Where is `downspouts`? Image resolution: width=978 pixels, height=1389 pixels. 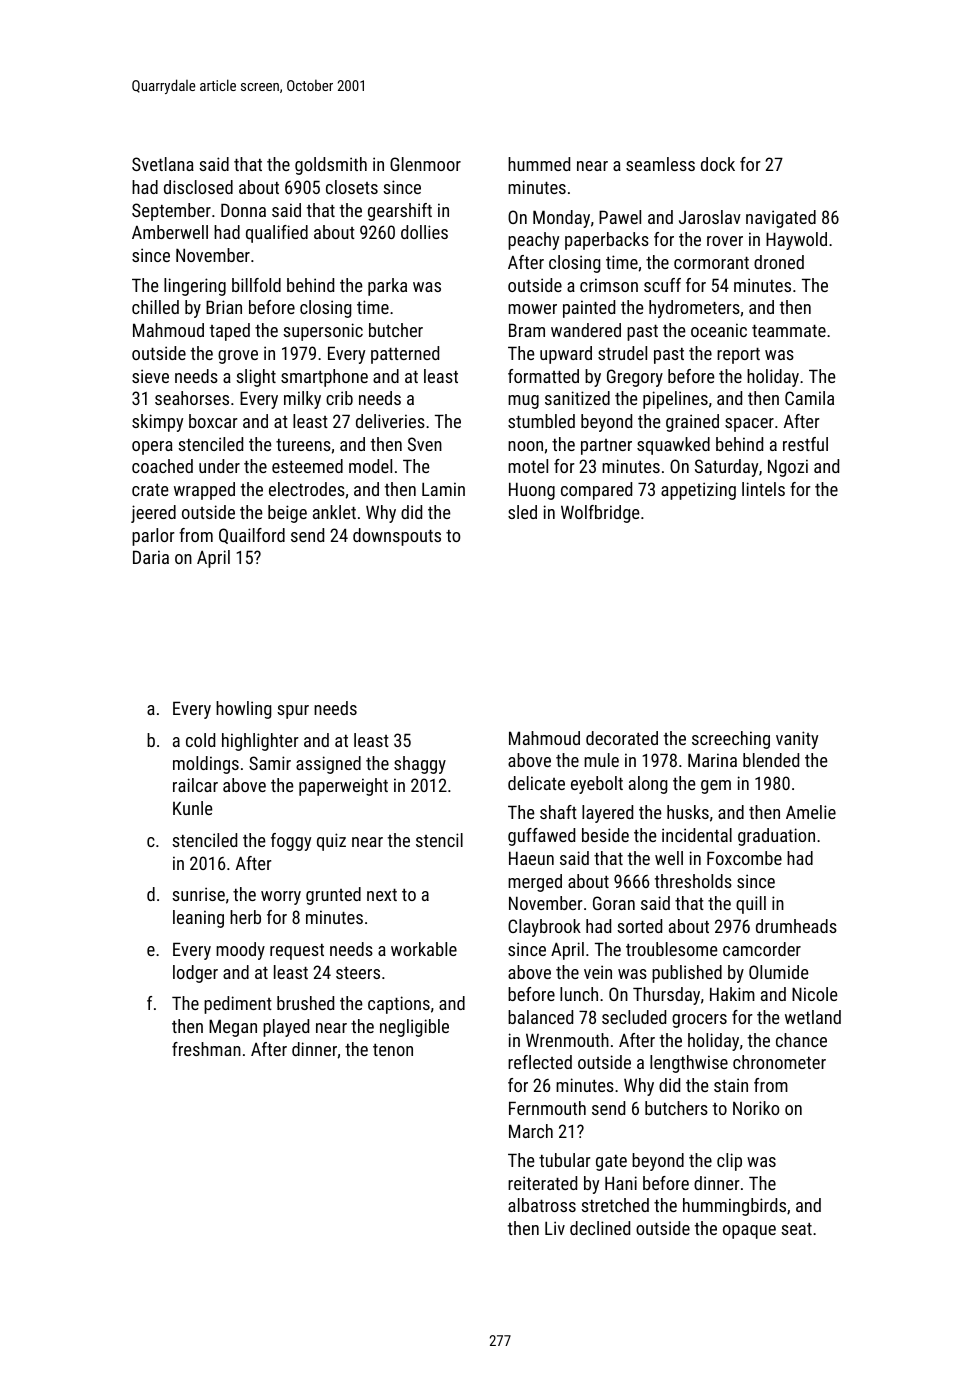 downspouts is located at coordinates (397, 537).
